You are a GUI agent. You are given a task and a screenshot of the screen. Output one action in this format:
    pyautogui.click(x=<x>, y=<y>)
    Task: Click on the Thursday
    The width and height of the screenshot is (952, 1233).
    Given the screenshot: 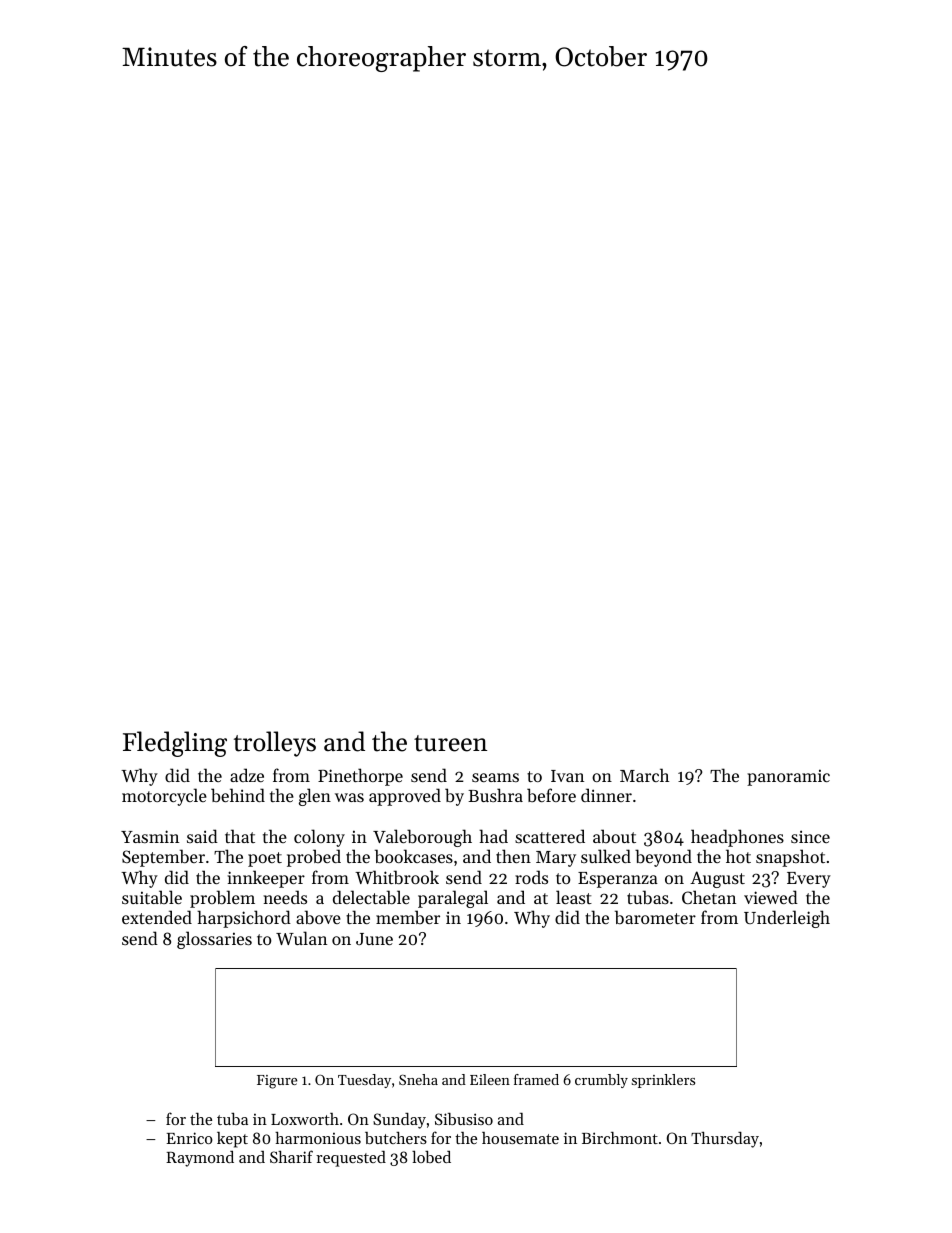 What is the action you would take?
    pyautogui.click(x=725, y=1140)
